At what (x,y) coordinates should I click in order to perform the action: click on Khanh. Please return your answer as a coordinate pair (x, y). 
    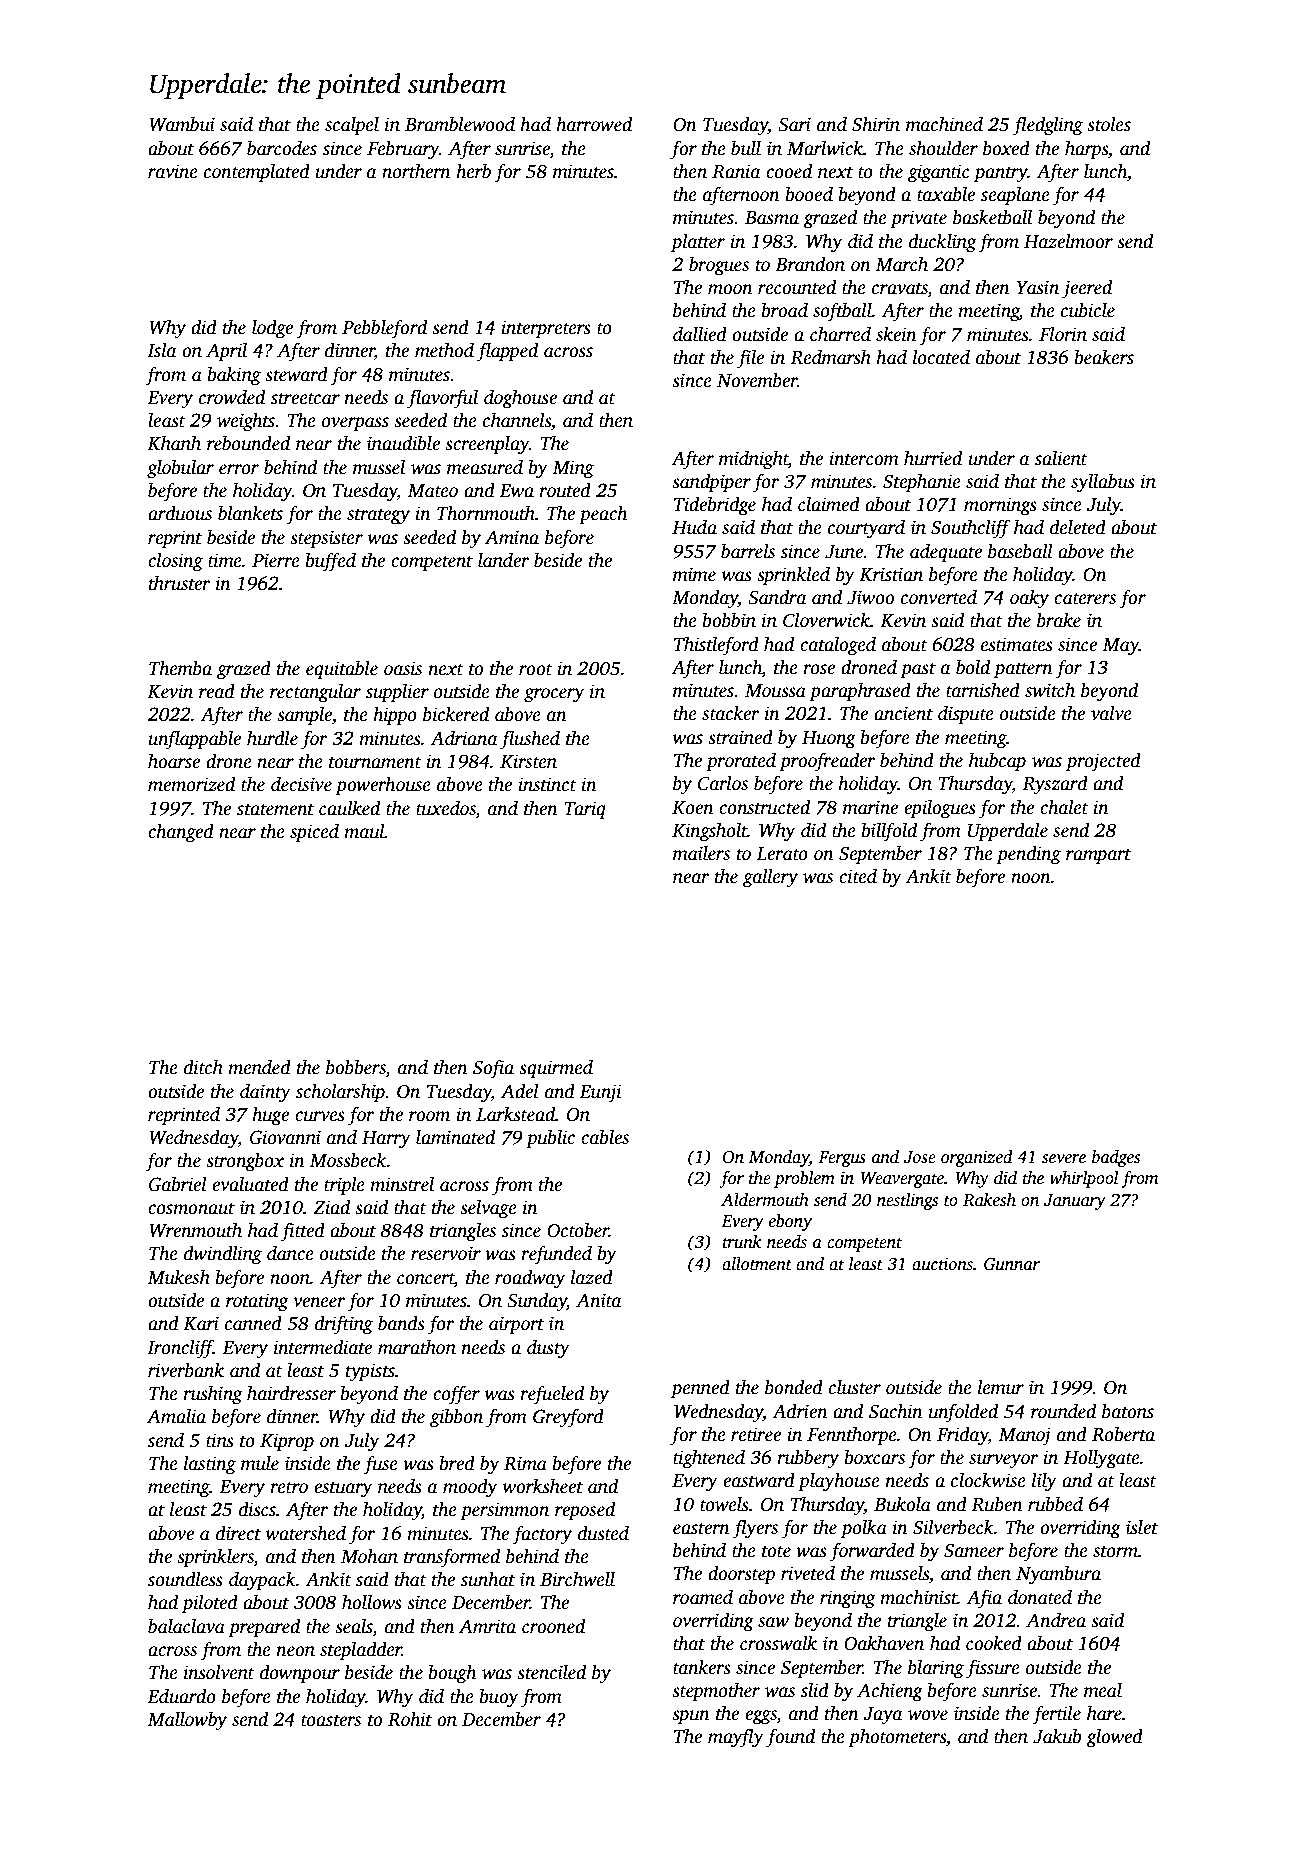
    Looking at the image, I should click on (174, 443).
